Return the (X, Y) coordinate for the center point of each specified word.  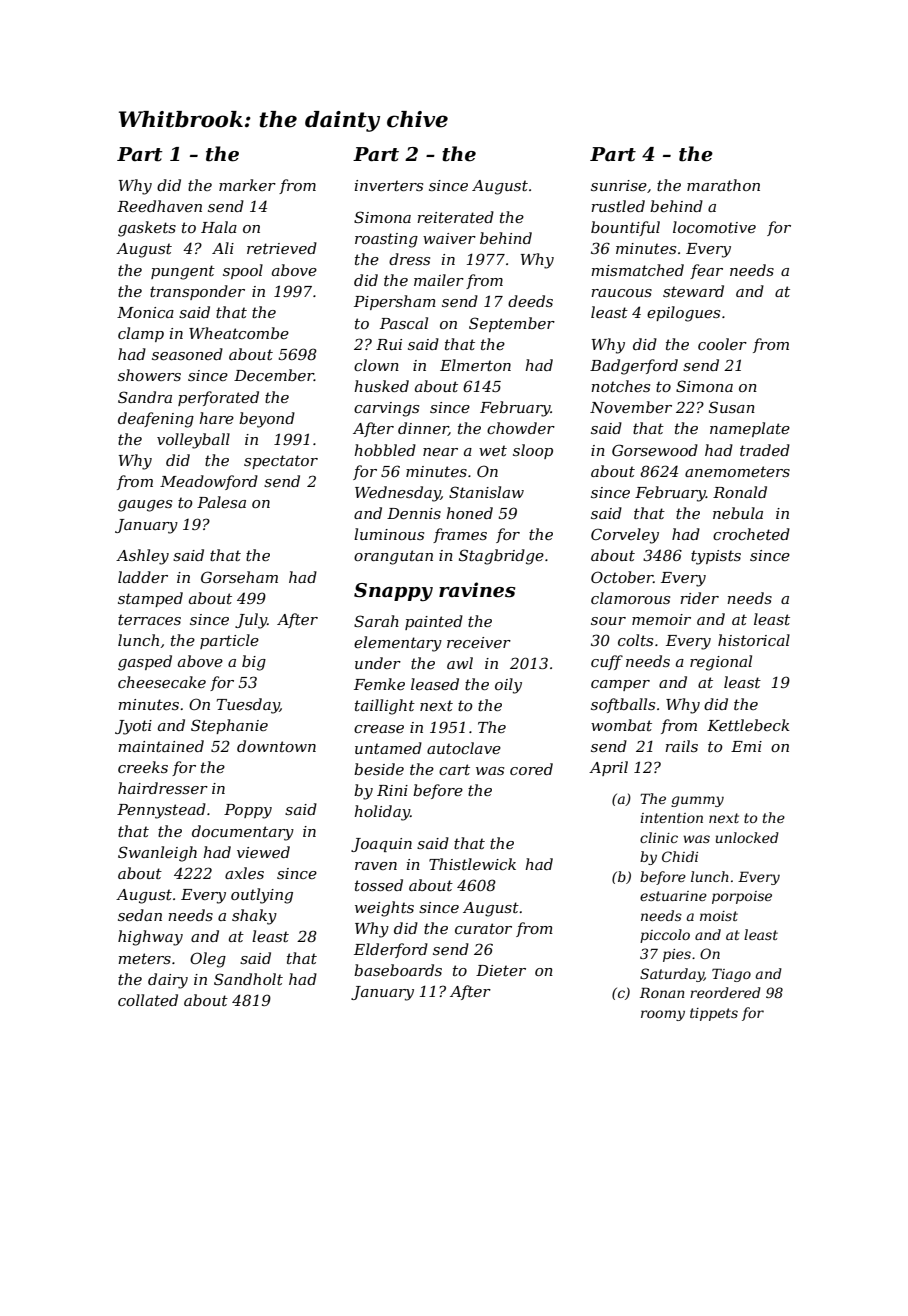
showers (149, 375)
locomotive (714, 227)
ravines (477, 590)
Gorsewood (655, 450)
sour (608, 621)
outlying (262, 896)
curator (483, 928)
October (622, 577)
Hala (219, 227)
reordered (725, 992)
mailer (439, 280)
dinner (423, 429)
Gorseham (239, 577)
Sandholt (248, 979)
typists (716, 557)
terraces (149, 619)
